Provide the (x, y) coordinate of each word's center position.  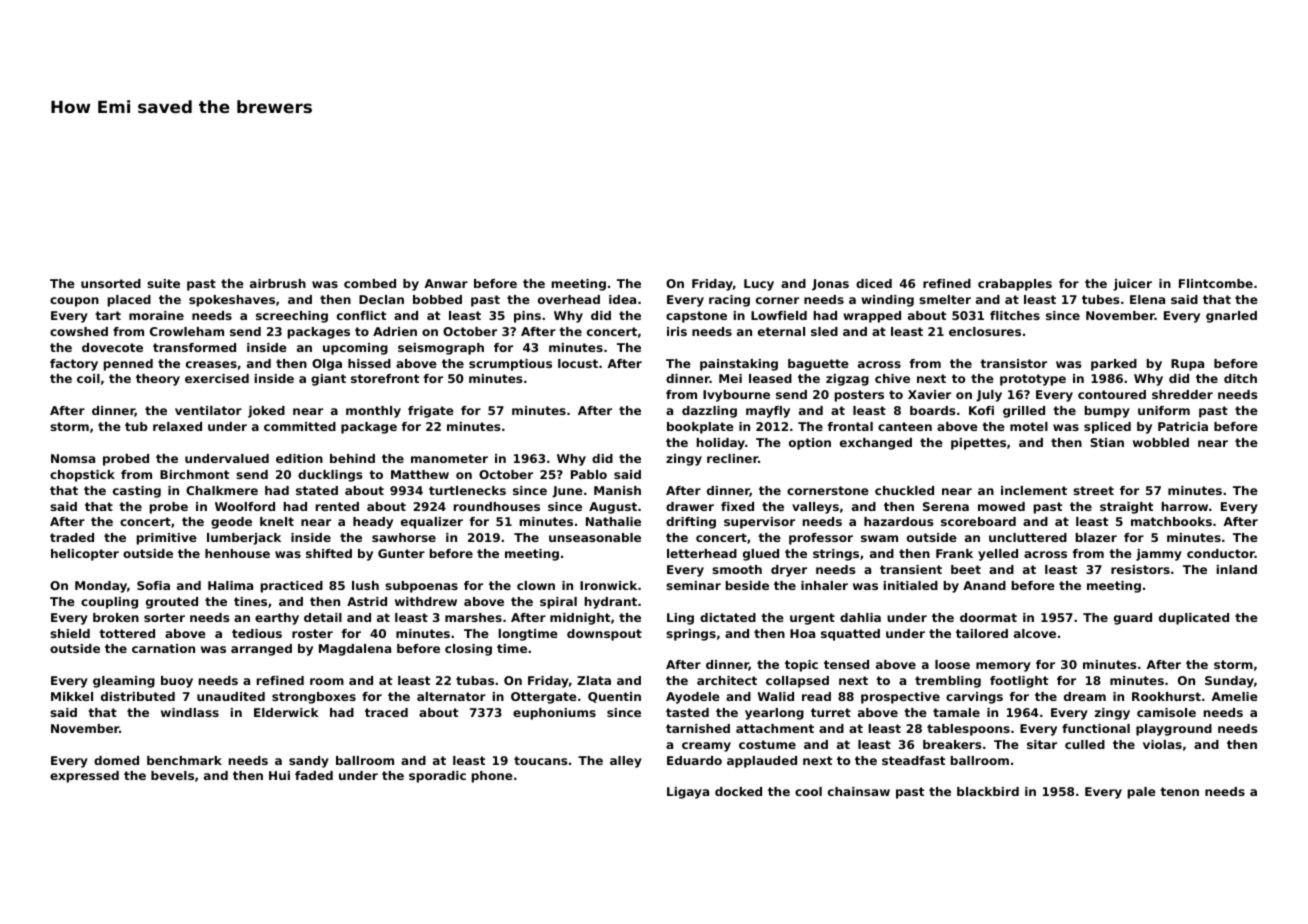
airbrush (278, 283)
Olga (327, 365)
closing (468, 650)
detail (323, 617)
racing (729, 301)
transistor (1013, 363)
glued (761, 555)
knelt (277, 521)
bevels (172, 775)
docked (738, 791)
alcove (1035, 633)
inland (1237, 569)
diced (874, 283)
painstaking (739, 365)
